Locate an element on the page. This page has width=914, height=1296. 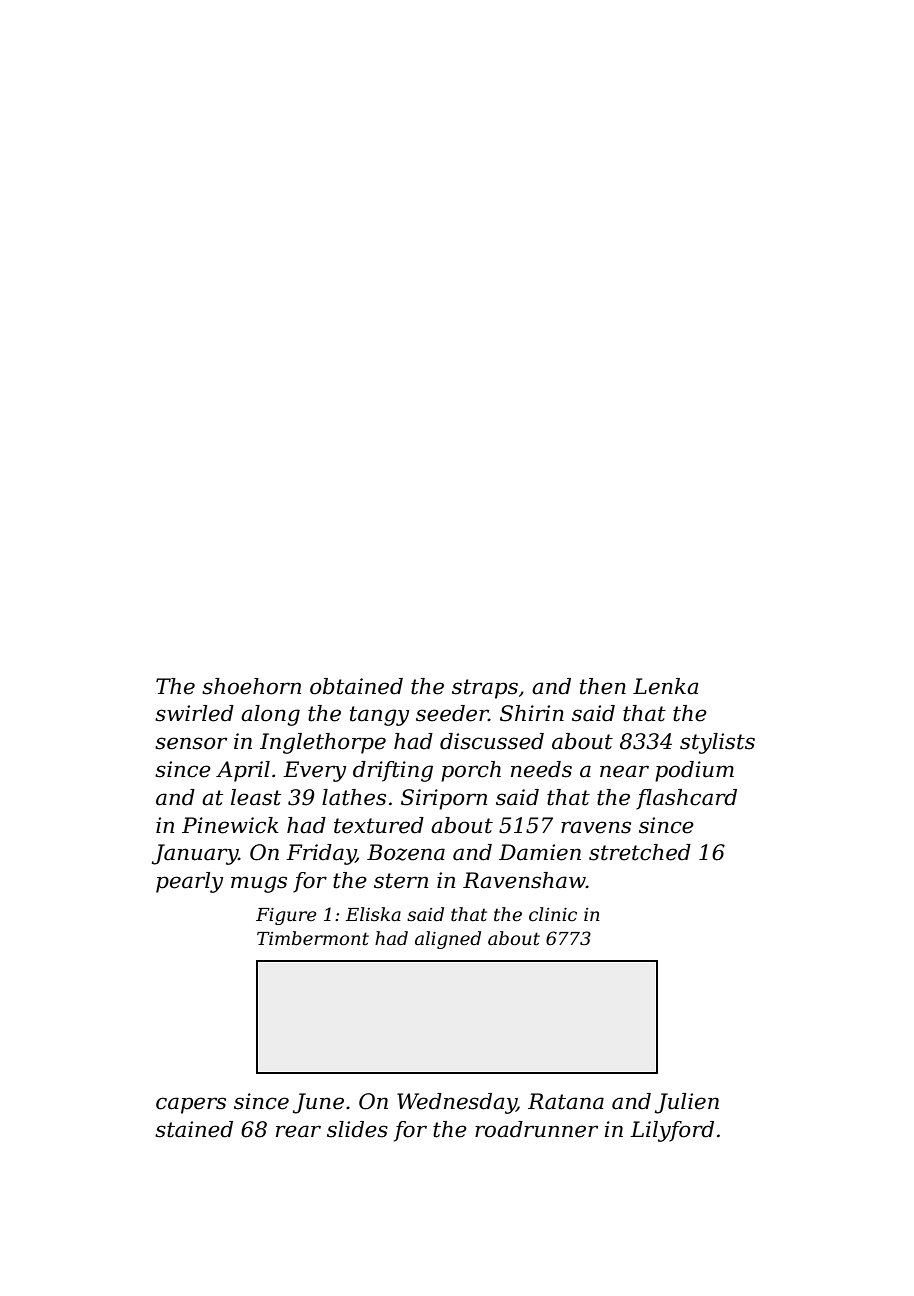
clinic is located at coordinates (553, 914).
